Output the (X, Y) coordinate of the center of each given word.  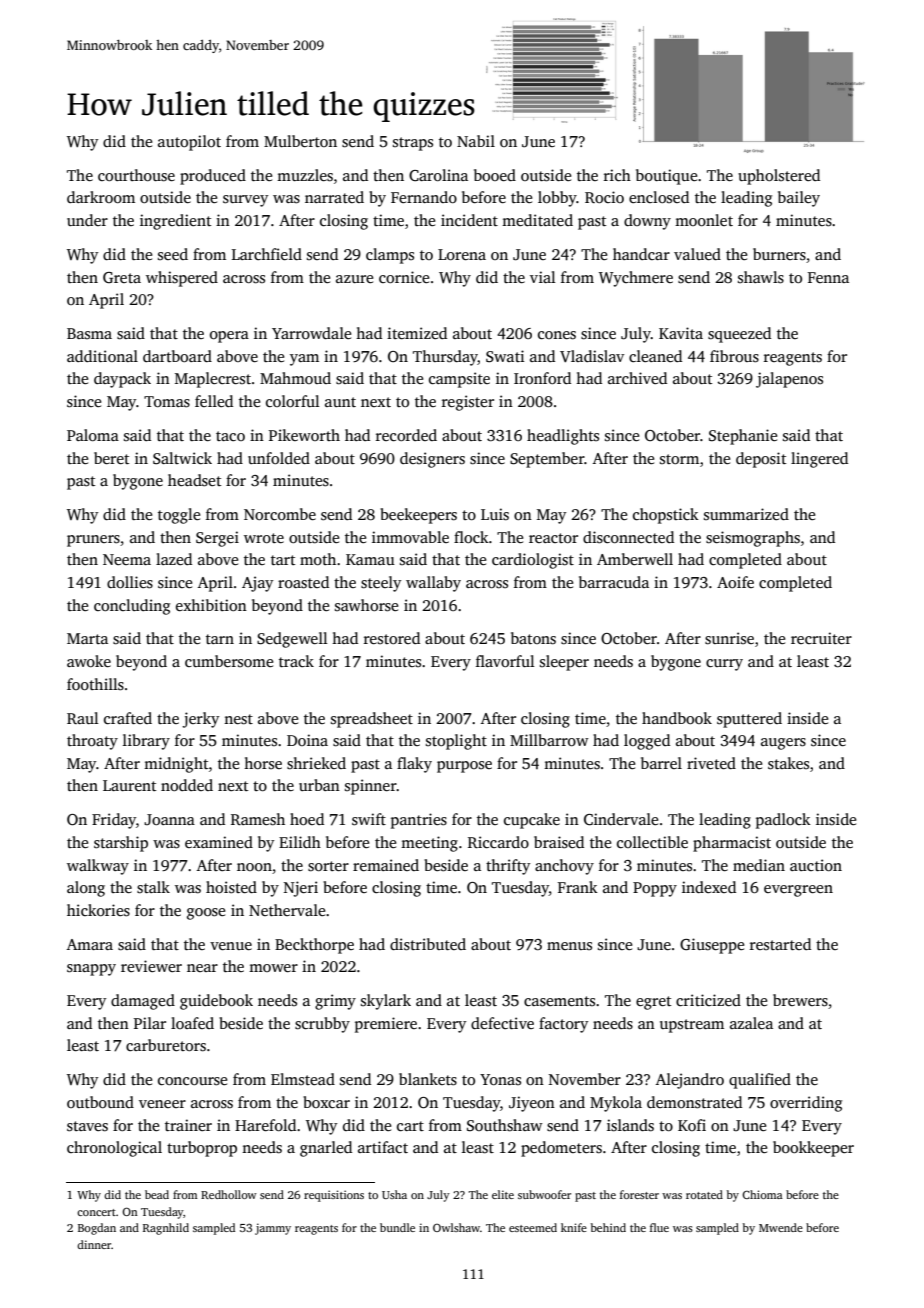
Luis (495, 514)
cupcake (532, 821)
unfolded (279, 458)
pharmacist (732, 844)
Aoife (735, 582)
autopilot (189, 143)
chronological (114, 1149)
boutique (666, 177)
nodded (187, 785)
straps (413, 144)
